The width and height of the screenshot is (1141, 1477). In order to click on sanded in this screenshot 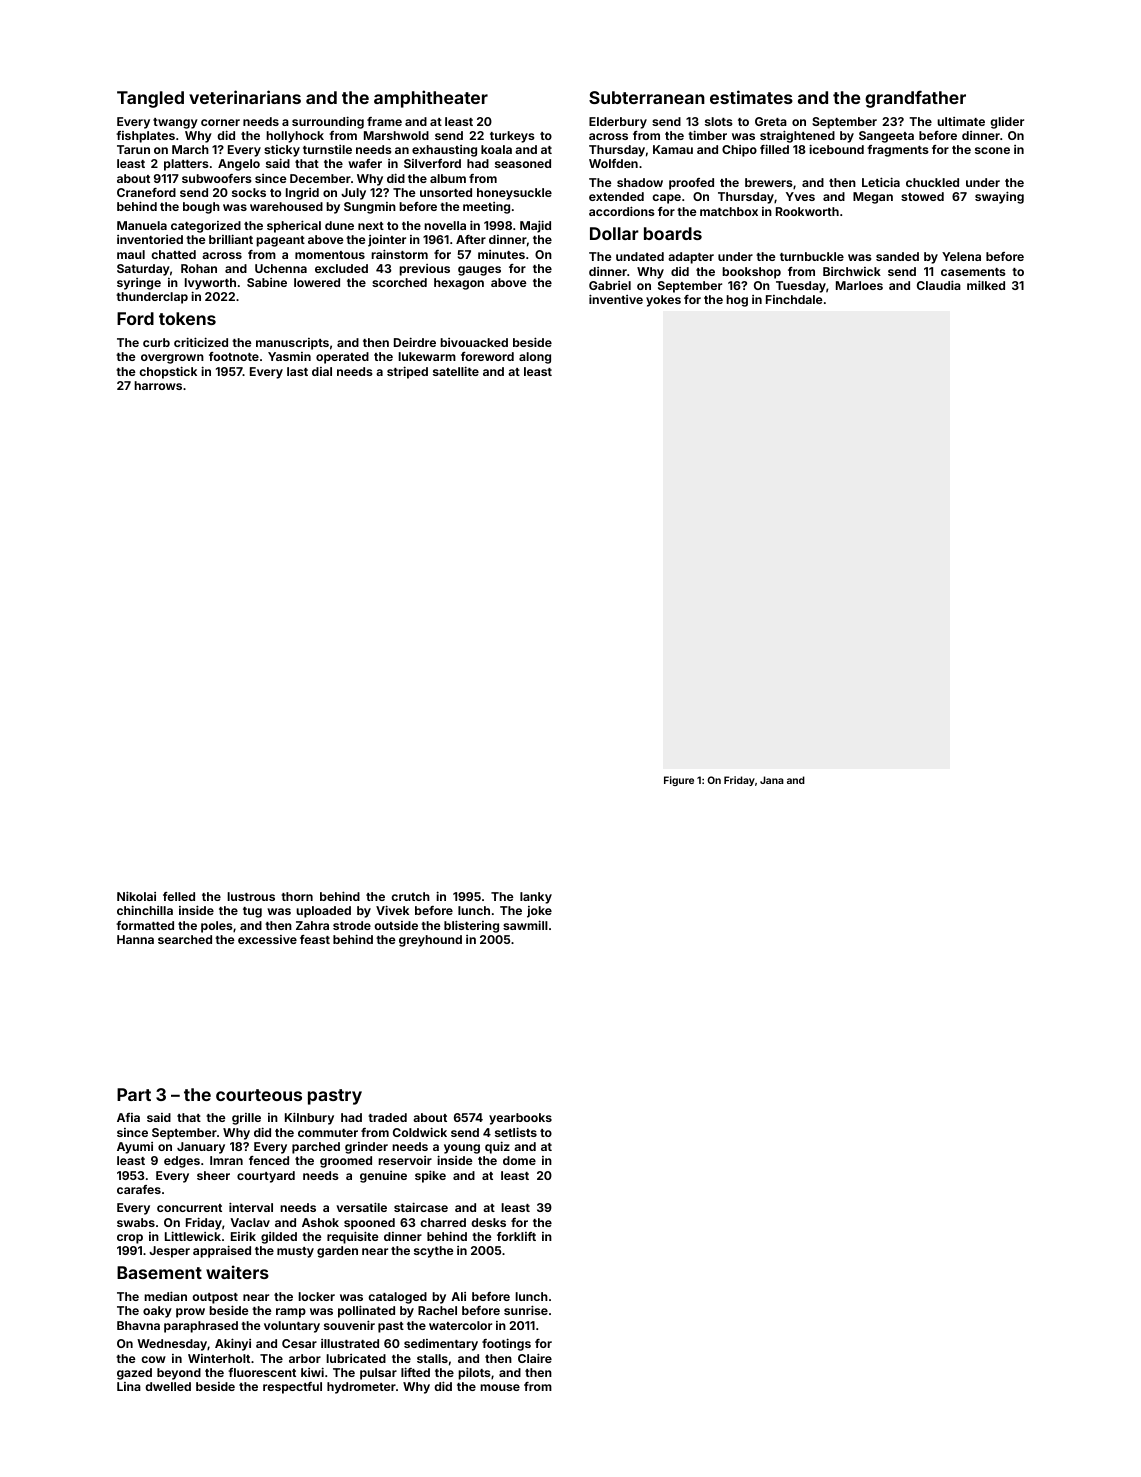, I will do `click(897, 256)`.
